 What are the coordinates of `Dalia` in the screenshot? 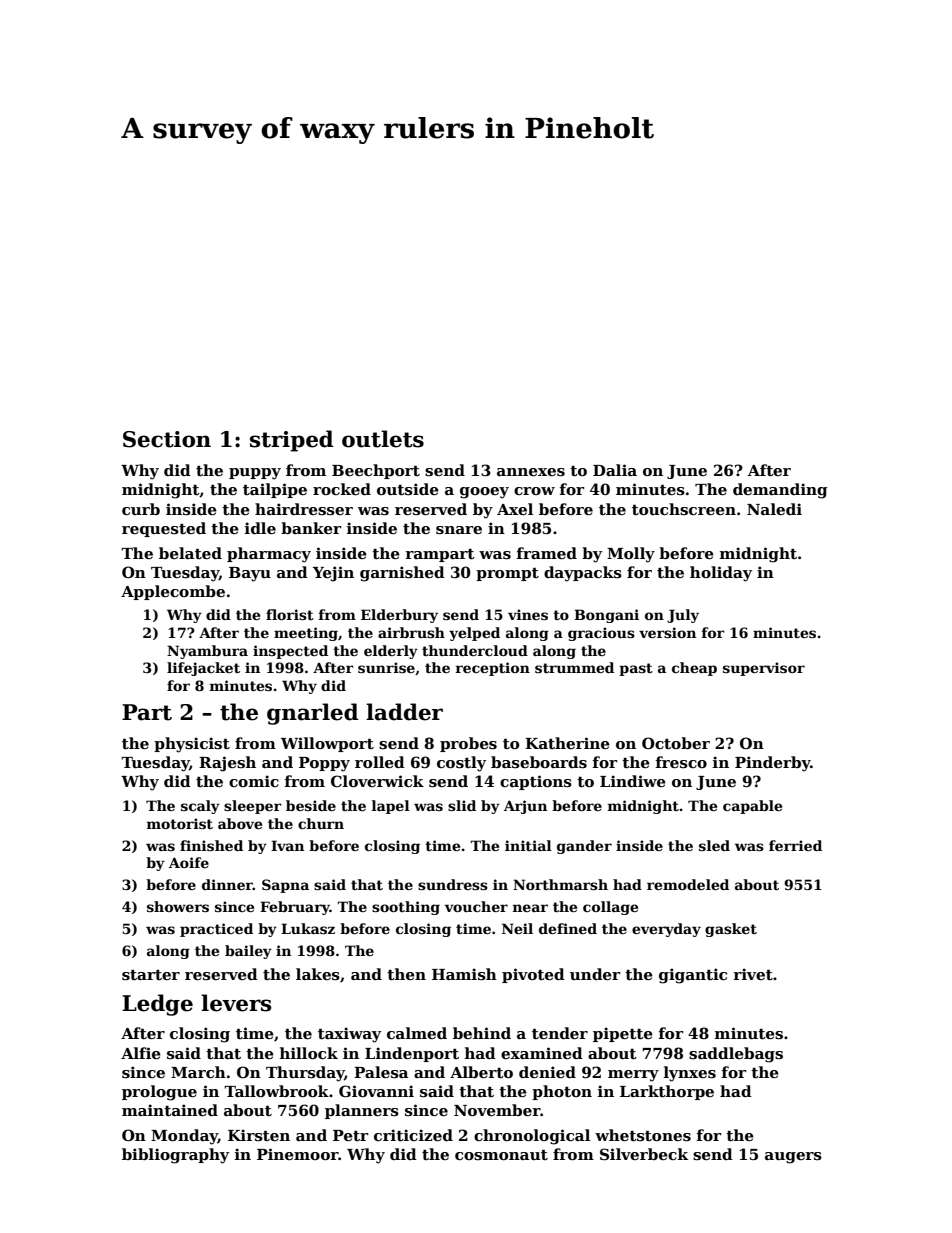 It's located at (615, 470).
